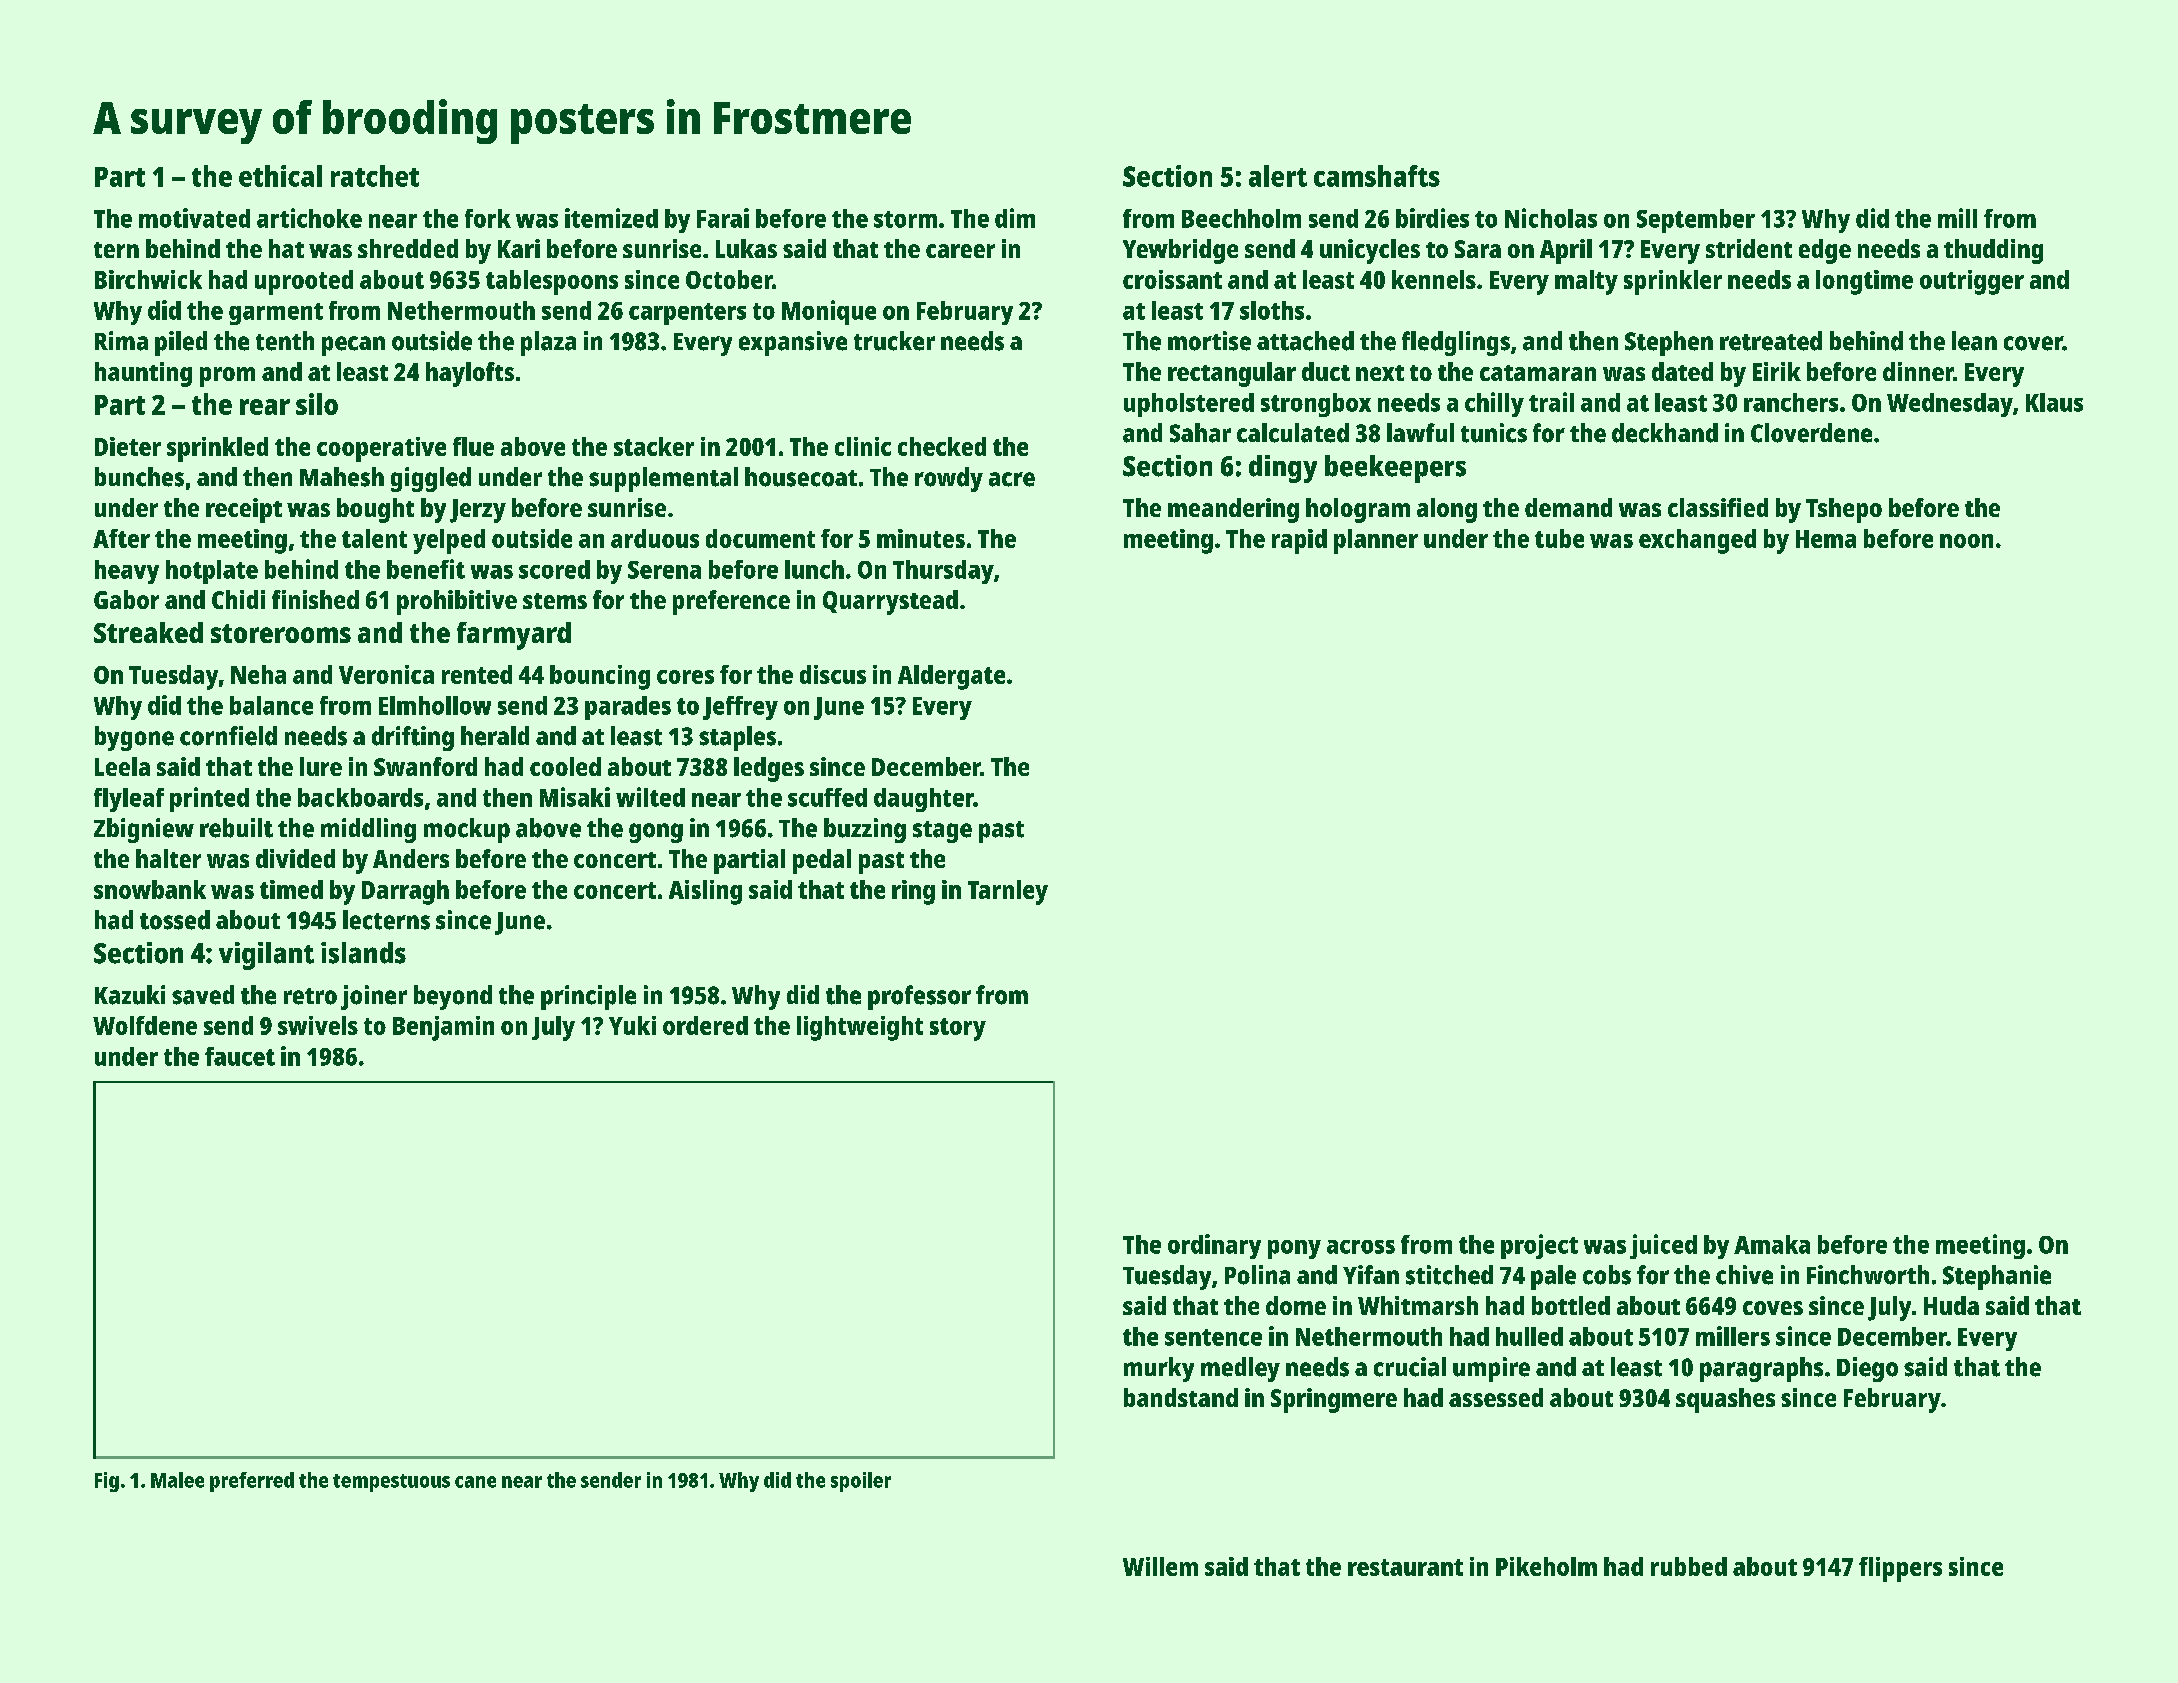  What do you see at coordinates (588, 997) in the screenshot?
I see `principle` at bounding box center [588, 997].
